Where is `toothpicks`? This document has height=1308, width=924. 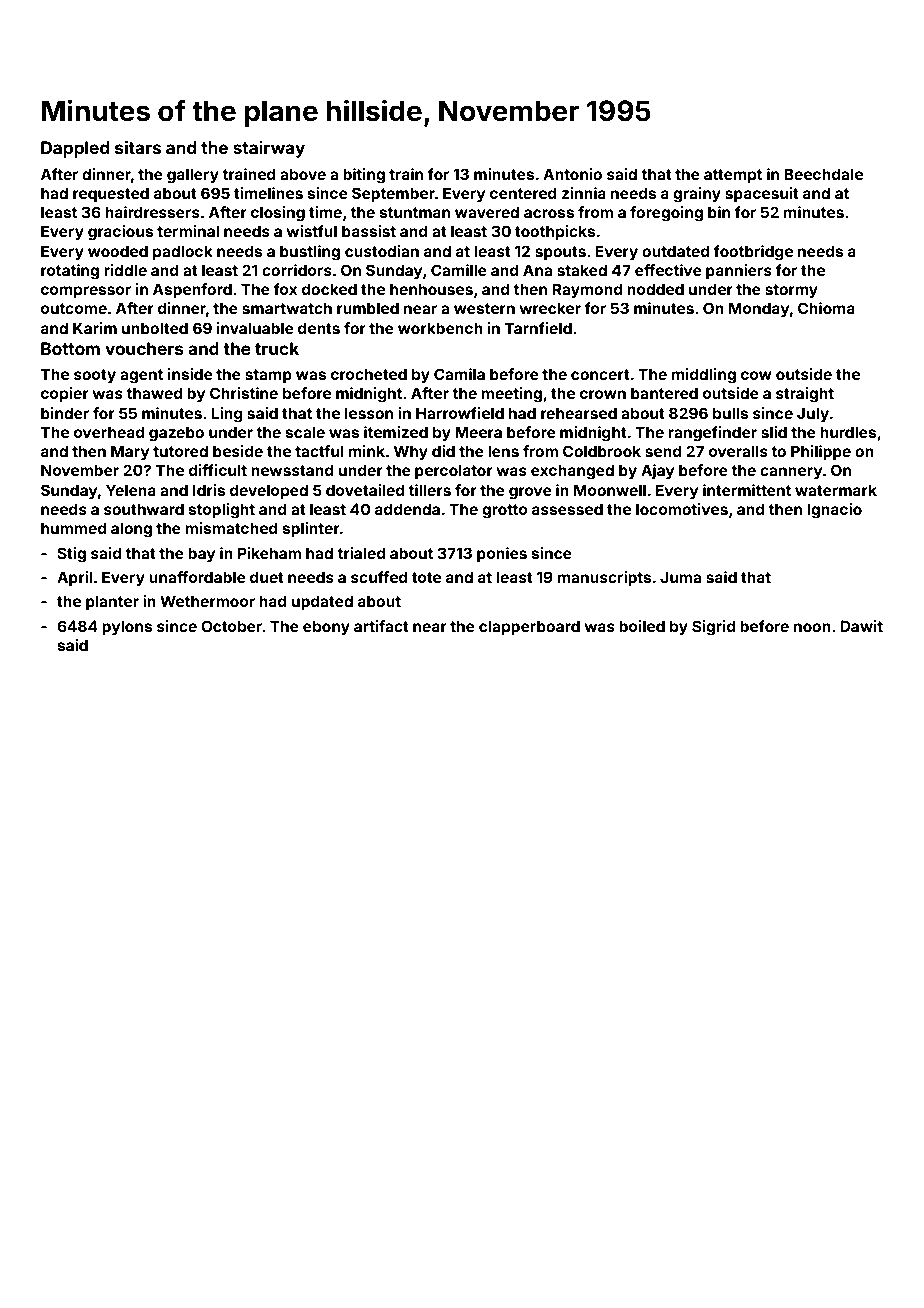 toothpicks is located at coordinates (555, 232).
